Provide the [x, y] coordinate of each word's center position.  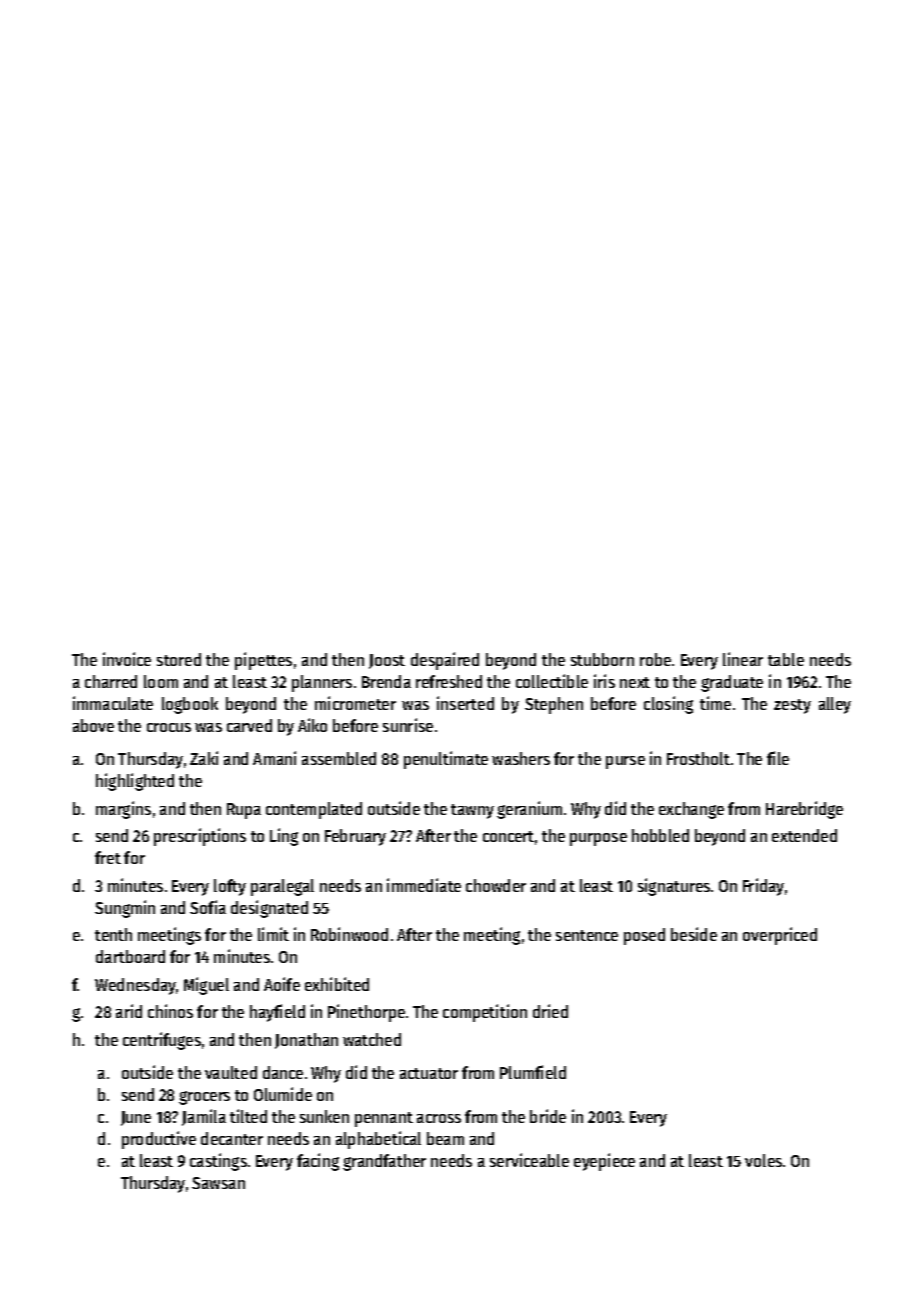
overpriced [780, 936]
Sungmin [125, 909]
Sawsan [218, 1183]
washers [521, 758]
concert [508, 836]
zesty [792, 706]
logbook [190, 705]
